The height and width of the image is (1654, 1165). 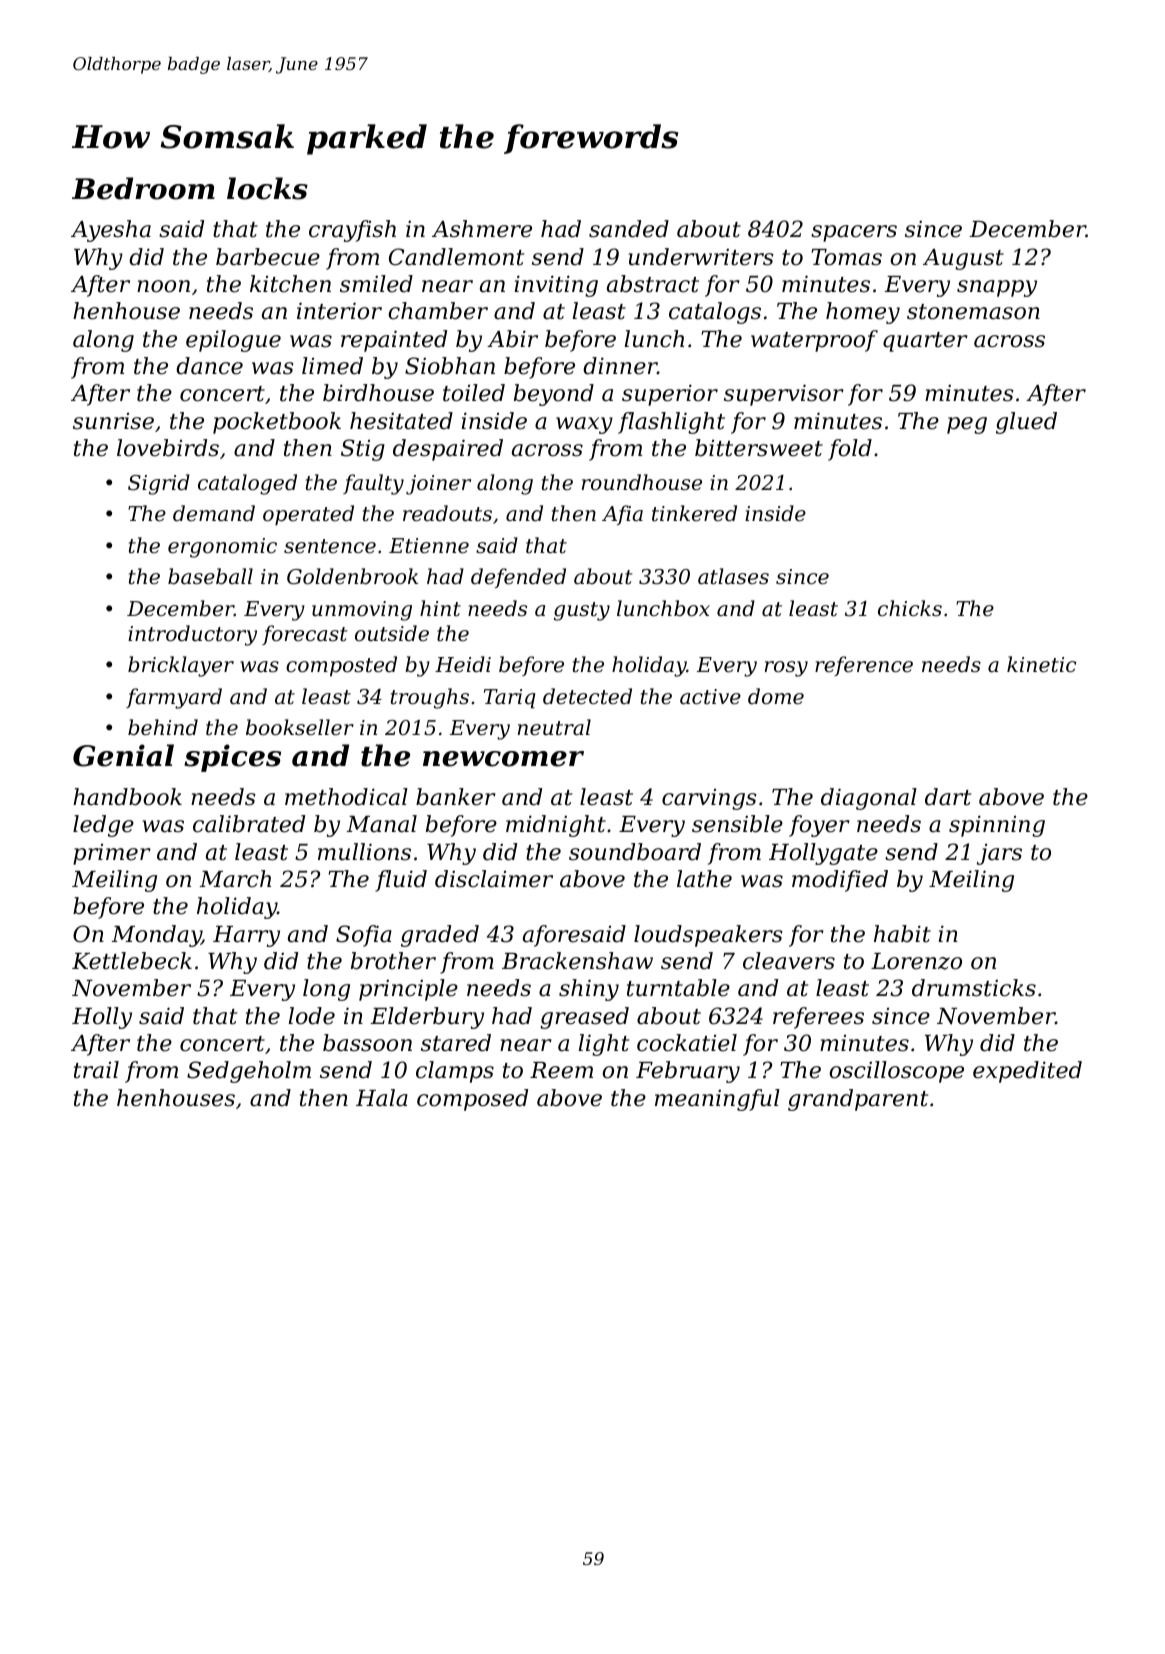 What do you see at coordinates (96, 1070) in the image?
I see `trail` at bounding box center [96, 1070].
